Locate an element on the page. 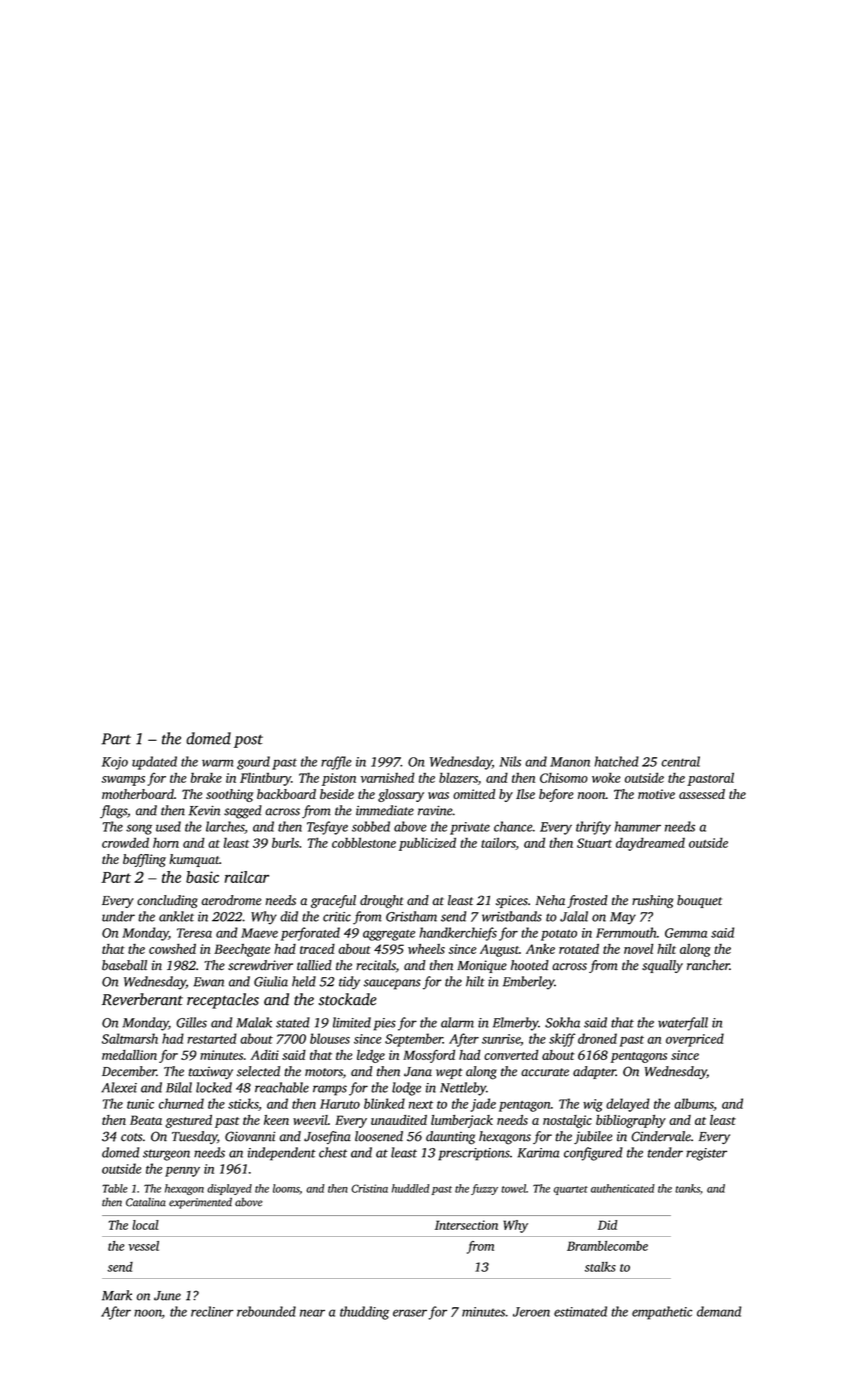 This page has height=1400, width=849. Gristham is located at coordinates (411, 916).
